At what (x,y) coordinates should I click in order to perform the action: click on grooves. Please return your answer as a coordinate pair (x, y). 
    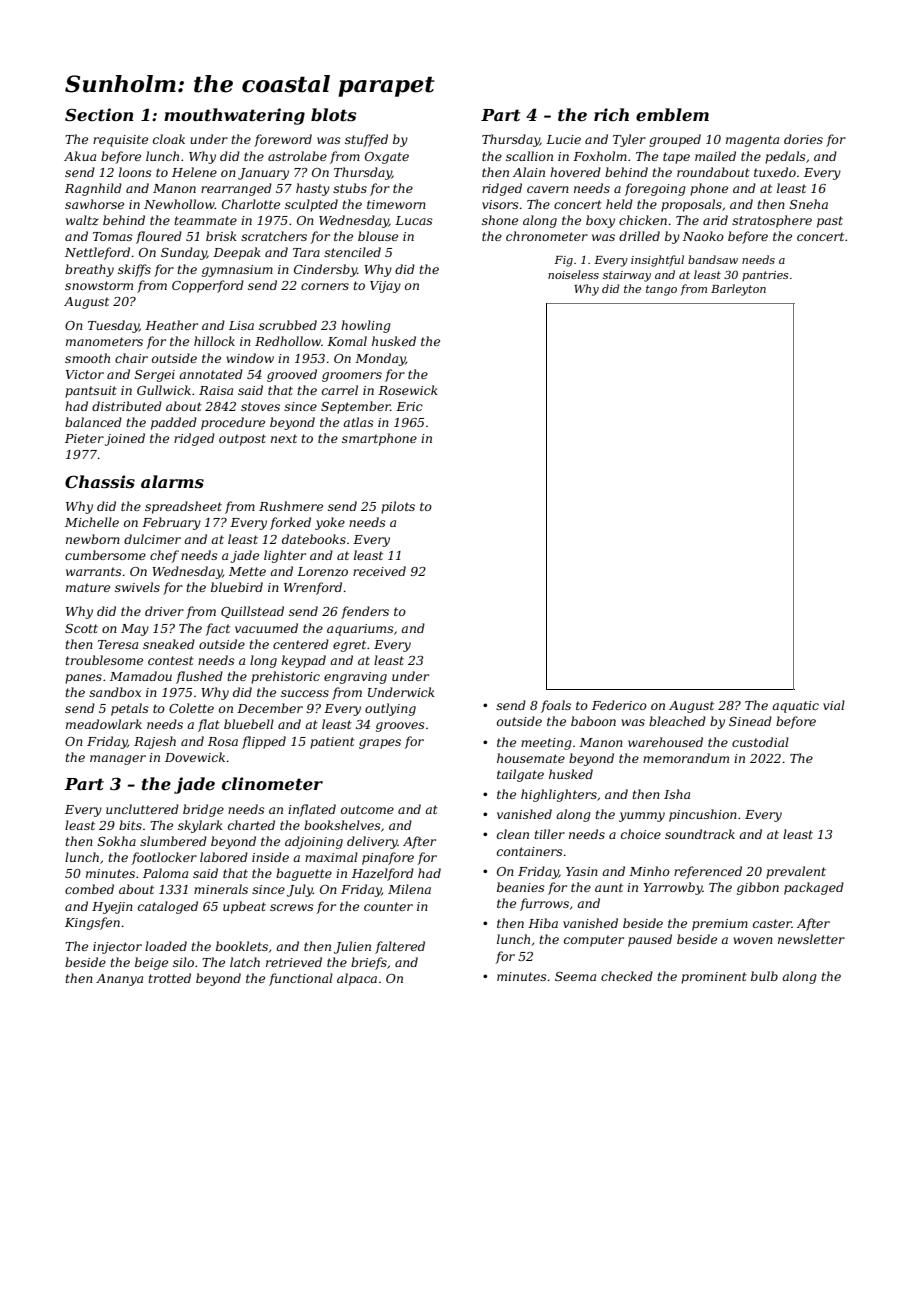
    Looking at the image, I should click on (400, 727).
